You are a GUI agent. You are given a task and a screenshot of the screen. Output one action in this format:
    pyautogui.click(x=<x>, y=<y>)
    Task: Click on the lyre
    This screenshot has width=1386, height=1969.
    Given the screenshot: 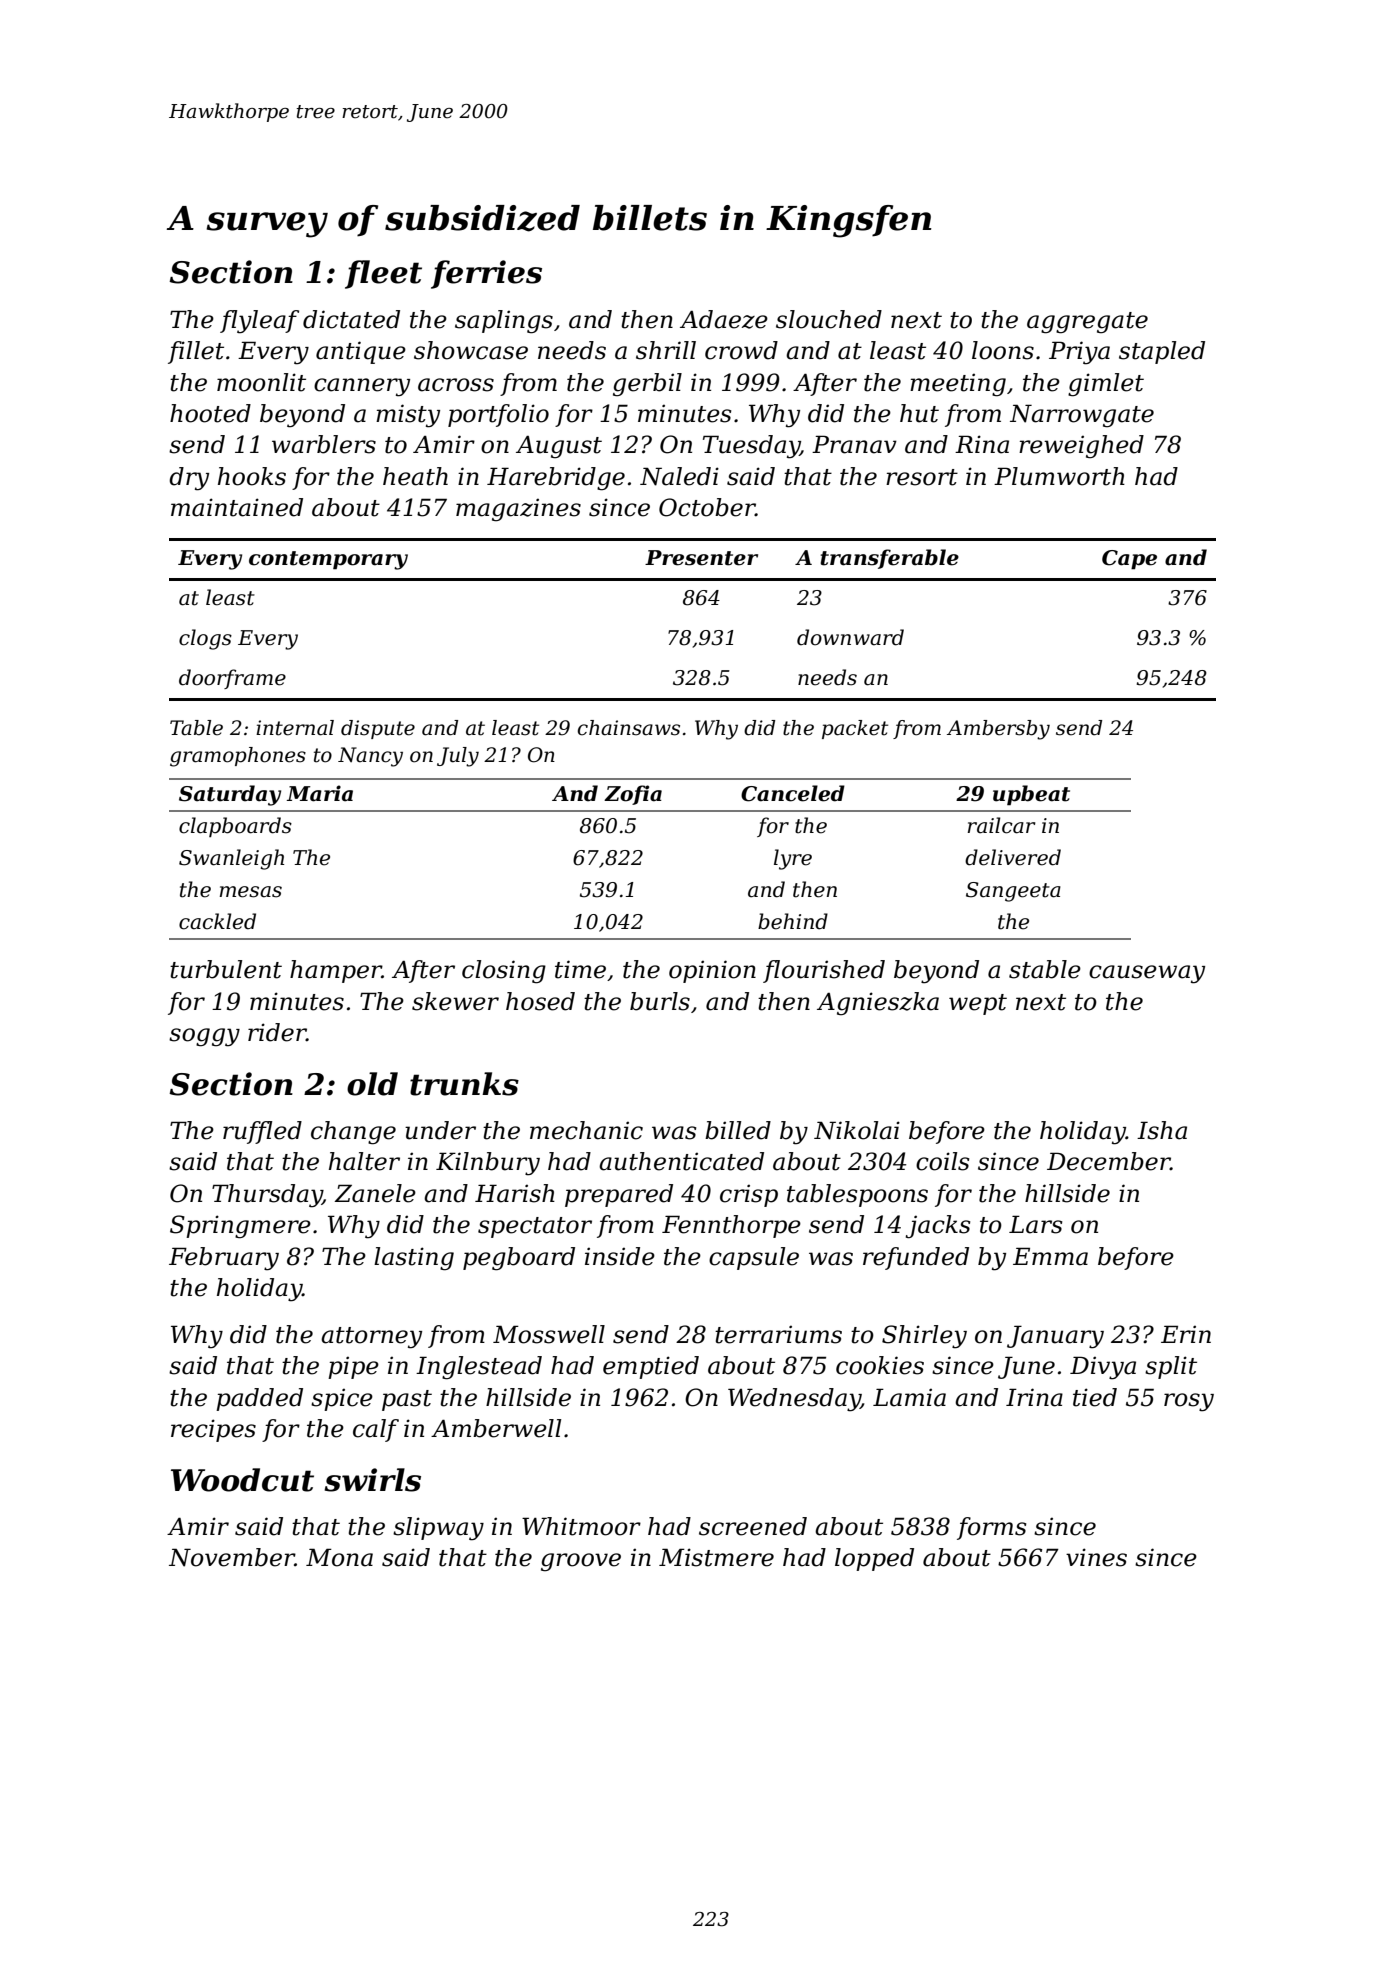 What is the action you would take?
    pyautogui.click(x=793, y=859)
